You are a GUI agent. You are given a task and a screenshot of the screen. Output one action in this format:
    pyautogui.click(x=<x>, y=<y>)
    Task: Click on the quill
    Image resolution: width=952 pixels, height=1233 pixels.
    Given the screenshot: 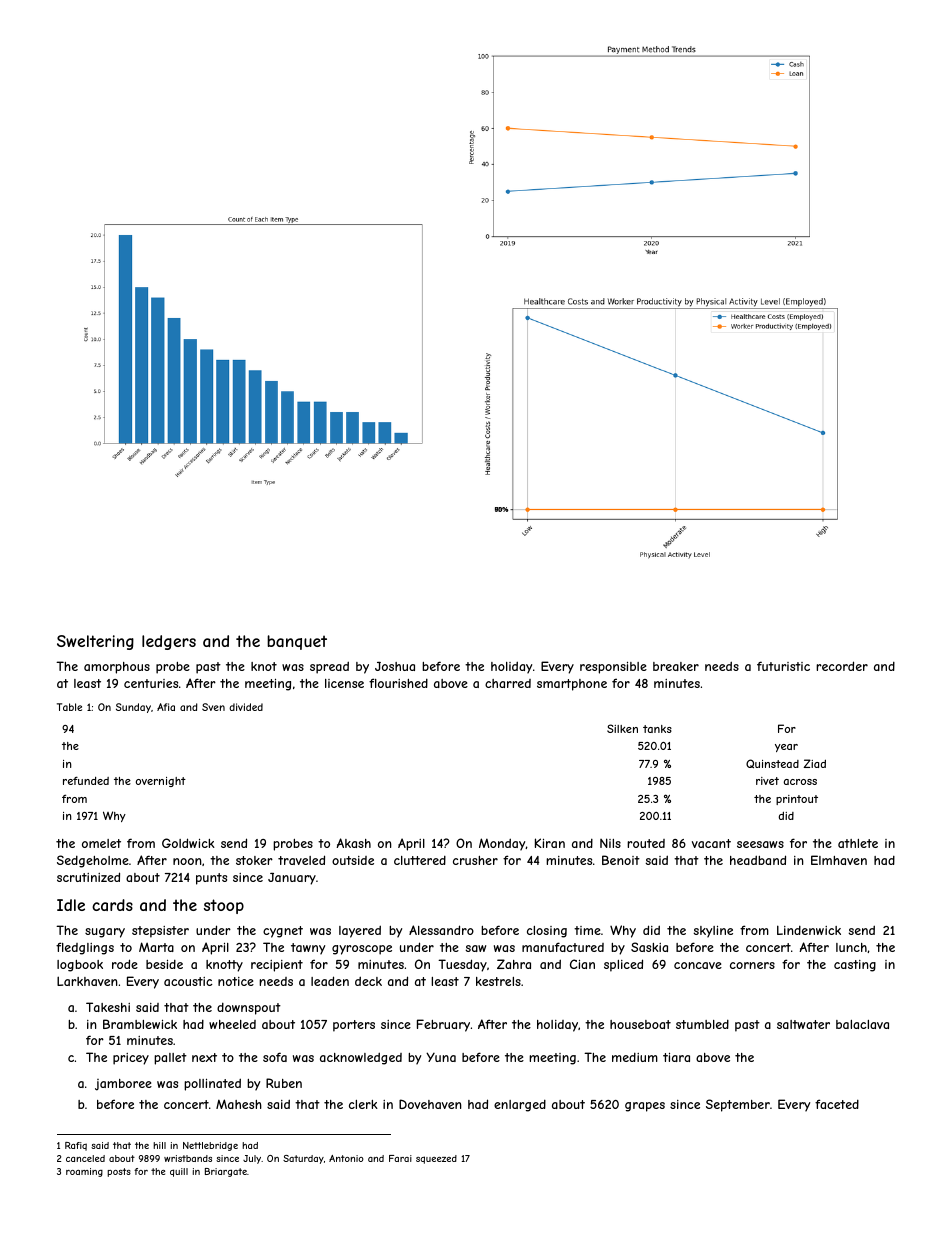 What is the action you would take?
    pyautogui.click(x=179, y=1172)
